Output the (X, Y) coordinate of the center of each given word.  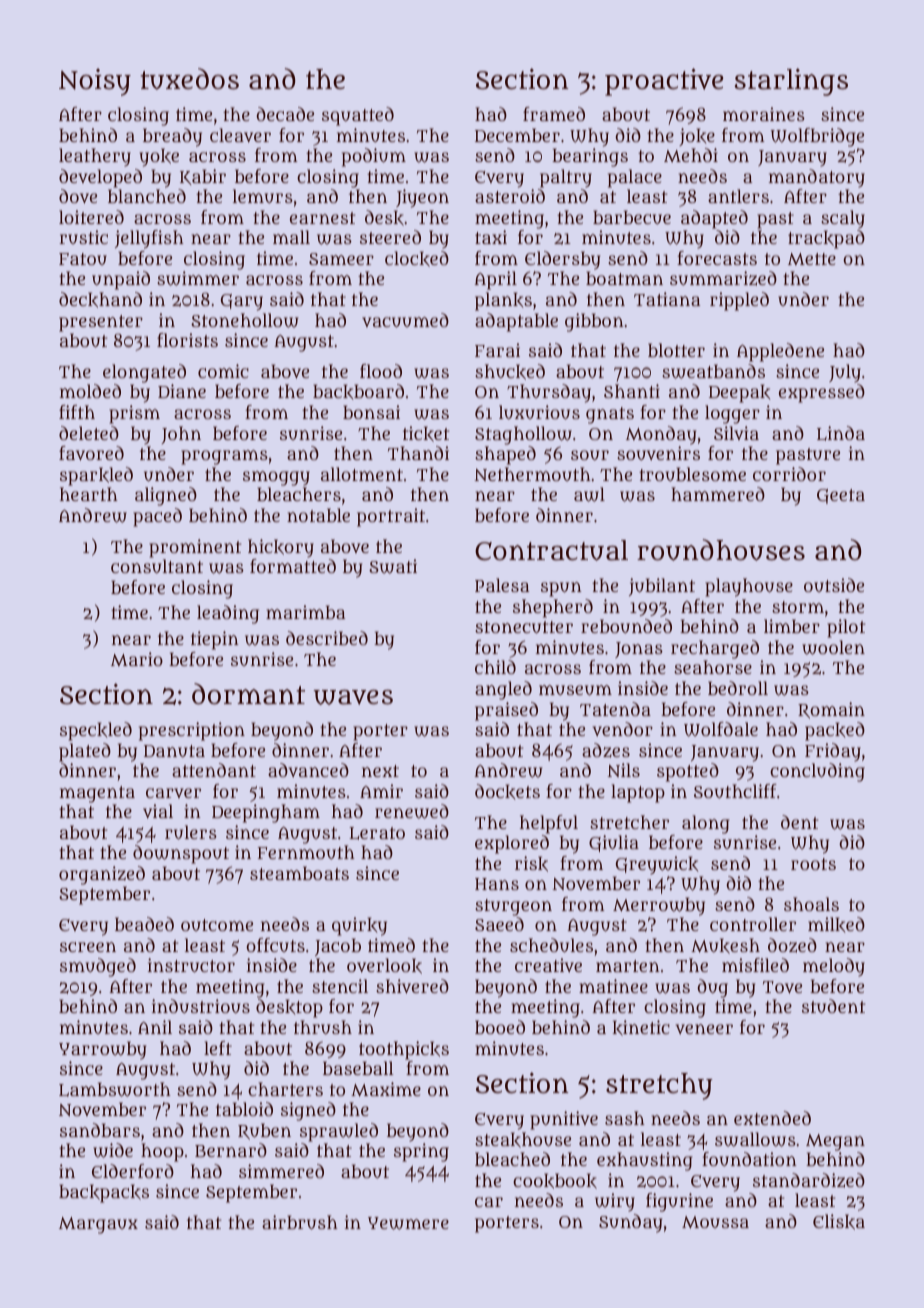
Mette (812, 259)
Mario (137, 659)
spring (421, 1152)
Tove (782, 987)
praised (506, 711)
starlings (791, 82)
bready (172, 137)
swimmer (198, 278)
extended (772, 1118)
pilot (846, 628)
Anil (155, 1027)
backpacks (104, 1193)
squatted (358, 116)
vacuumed (405, 320)
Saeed (499, 924)
